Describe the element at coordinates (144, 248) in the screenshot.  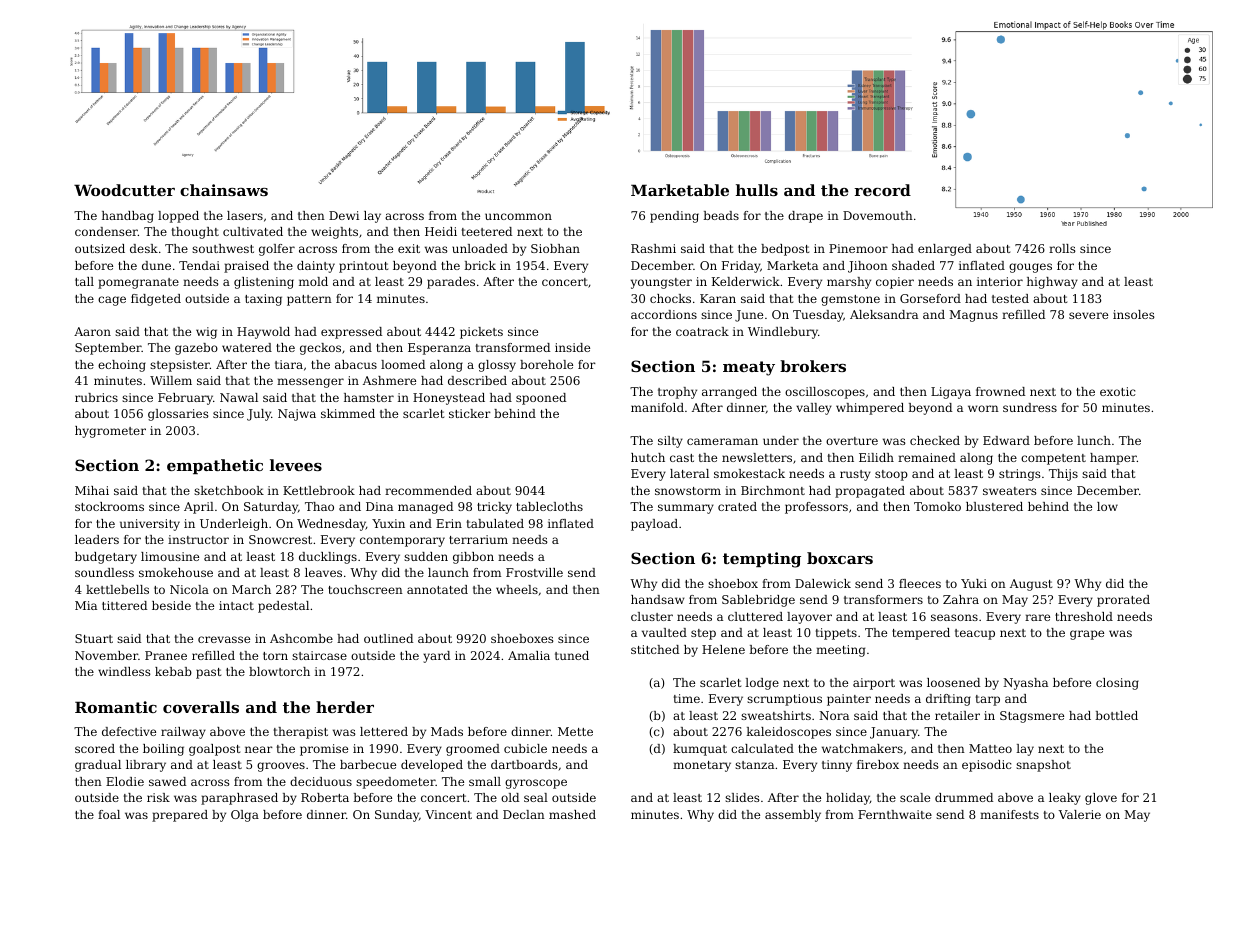
I see `desk` at that location.
